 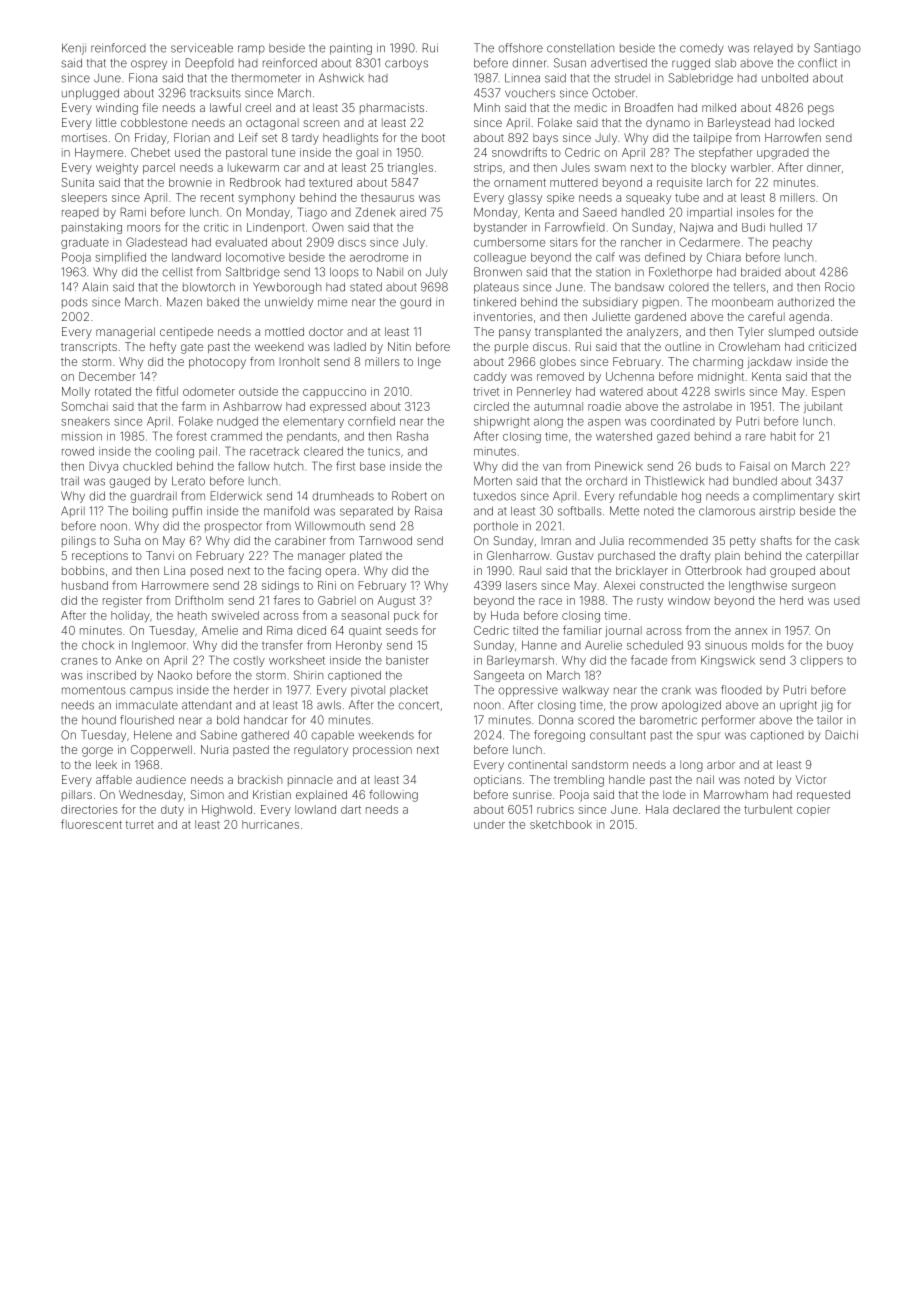 What do you see at coordinates (786, 227) in the screenshot?
I see `hulled` at bounding box center [786, 227].
